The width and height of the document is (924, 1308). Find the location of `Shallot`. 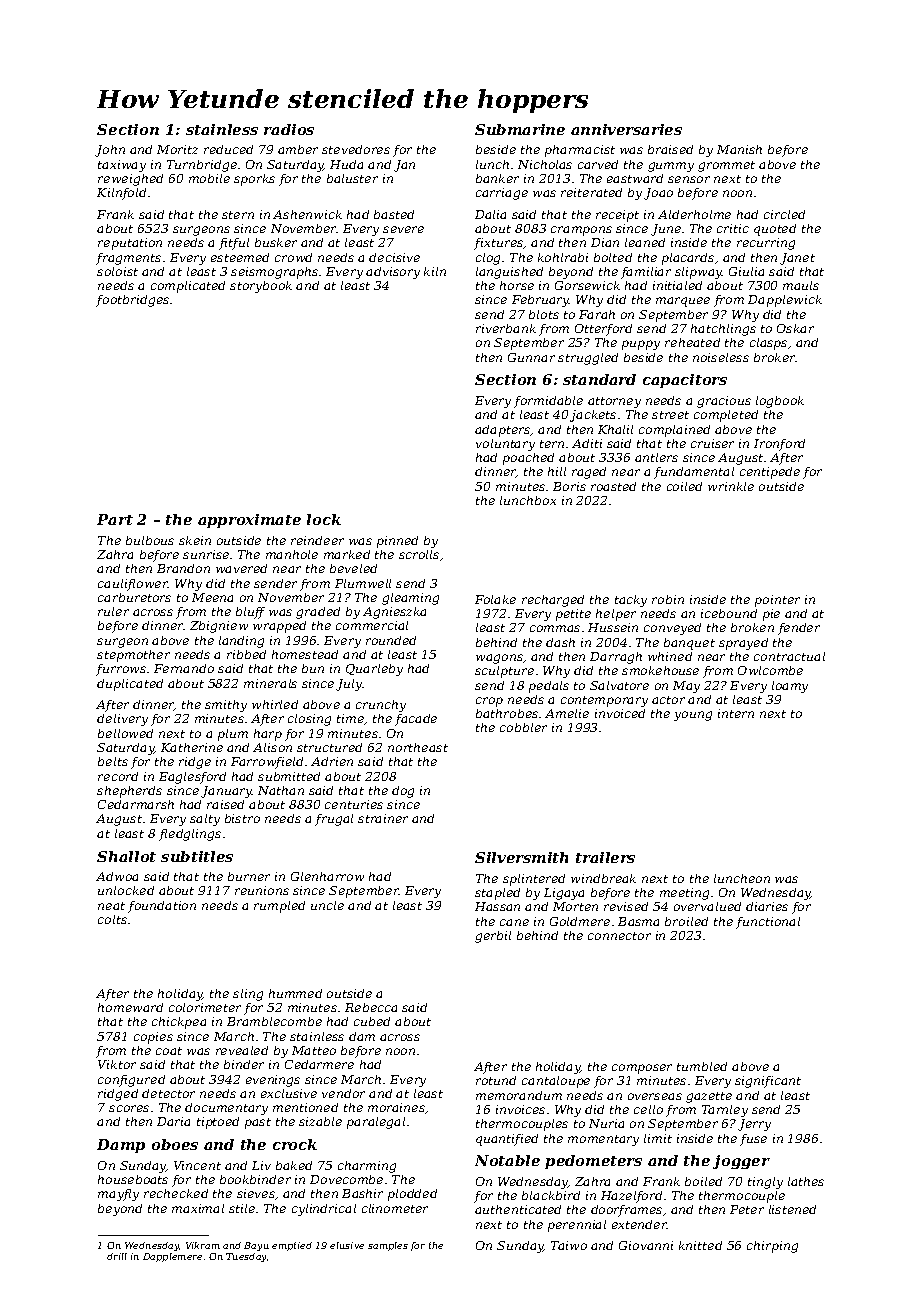

Shallot is located at coordinates (126, 856).
